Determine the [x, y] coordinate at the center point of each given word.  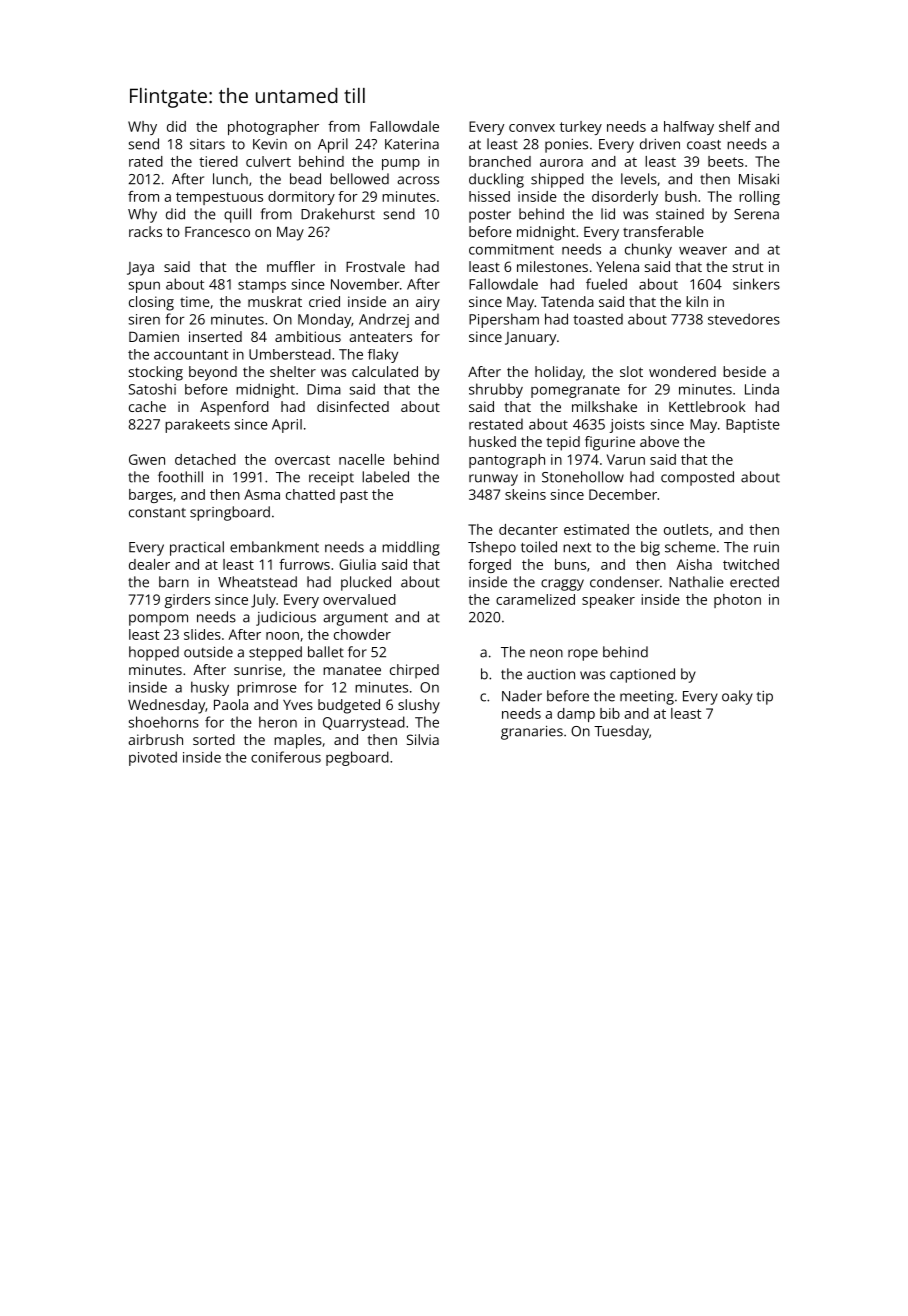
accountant [191, 355]
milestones [552, 266]
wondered [682, 371]
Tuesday [621, 732]
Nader [522, 696]
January [530, 339]
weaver [703, 250]
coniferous [286, 757]
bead [305, 179]
